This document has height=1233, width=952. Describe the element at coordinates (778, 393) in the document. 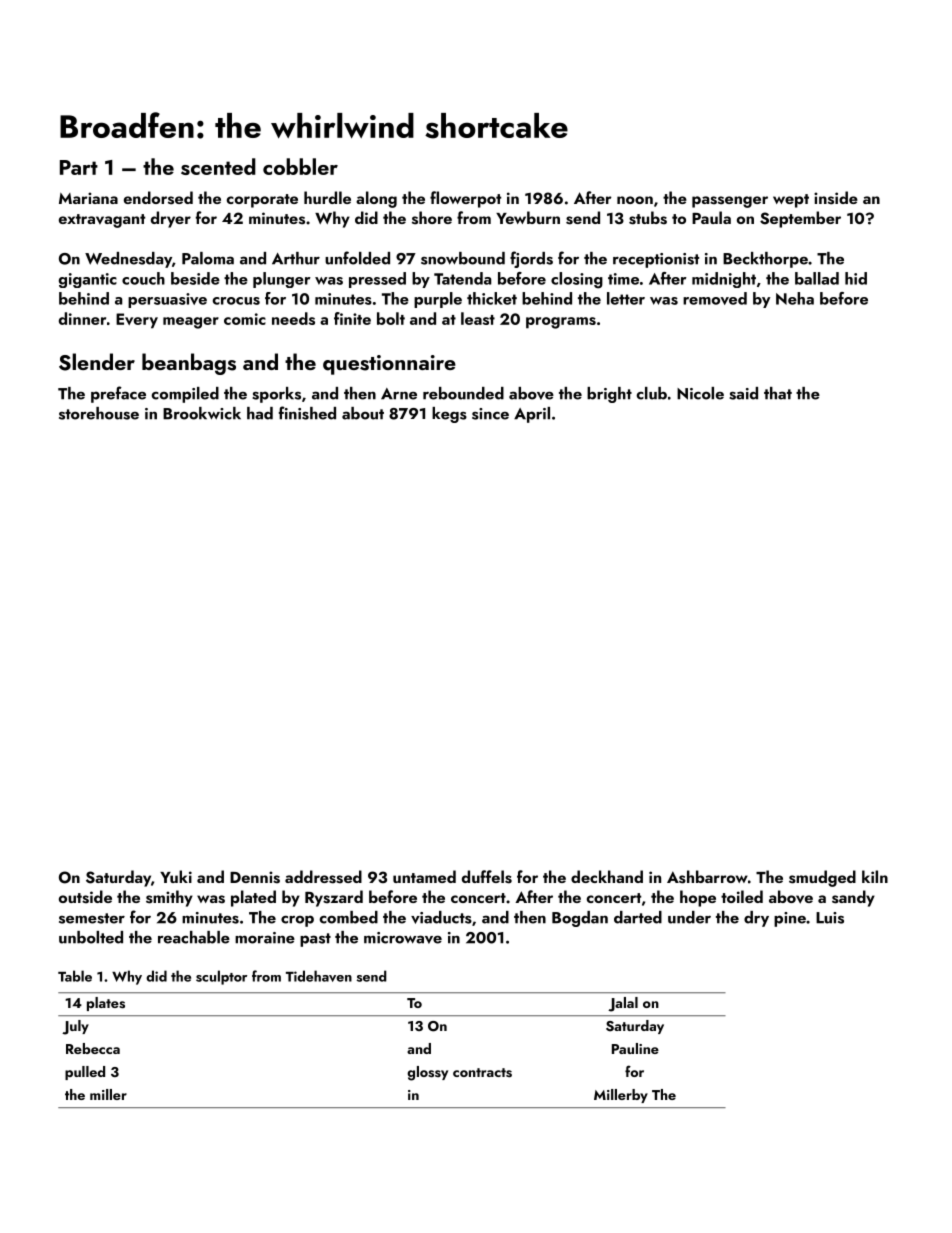

I see `that` at that location.
